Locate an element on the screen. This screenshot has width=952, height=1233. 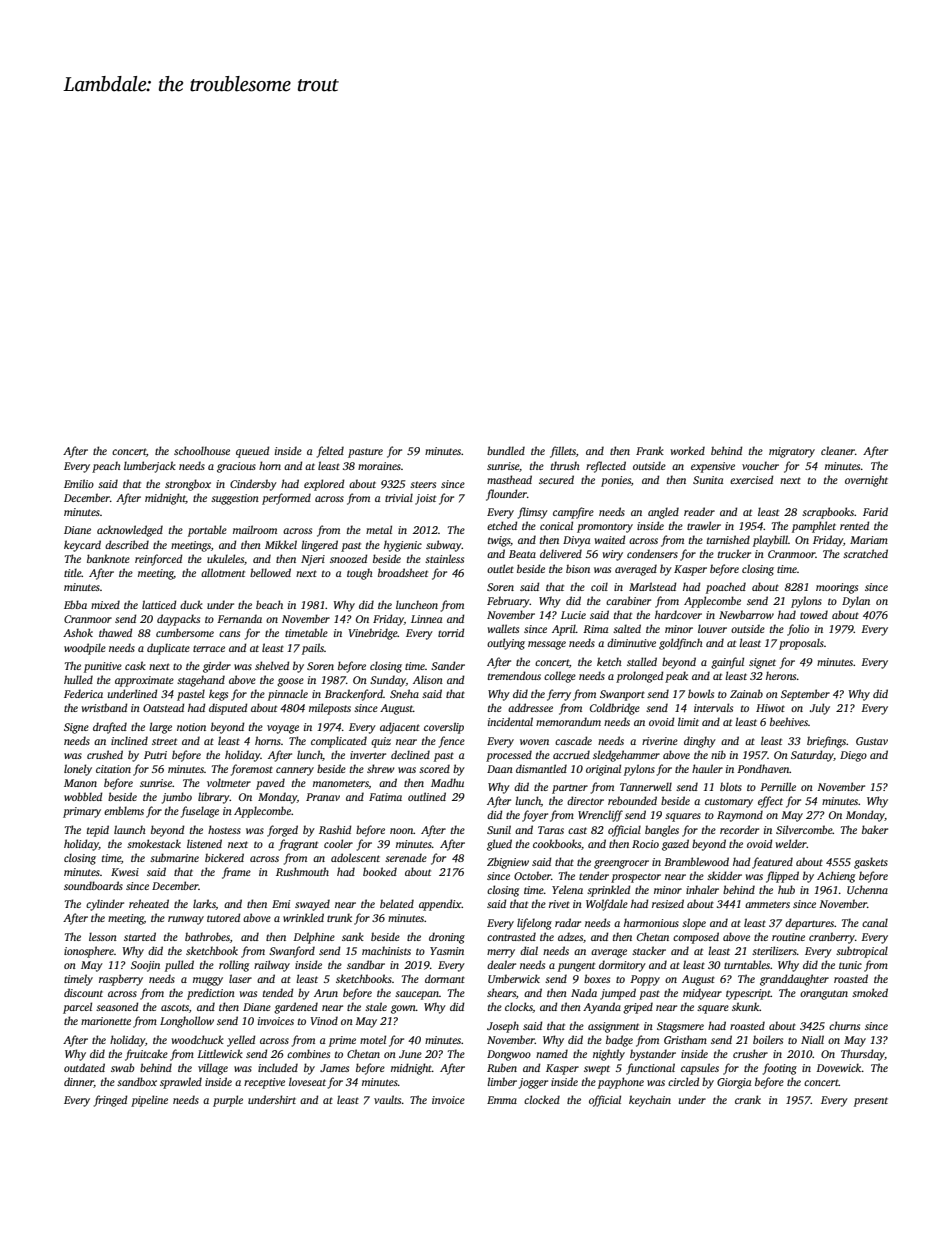
tutored is located at coordinates (224, 917).
